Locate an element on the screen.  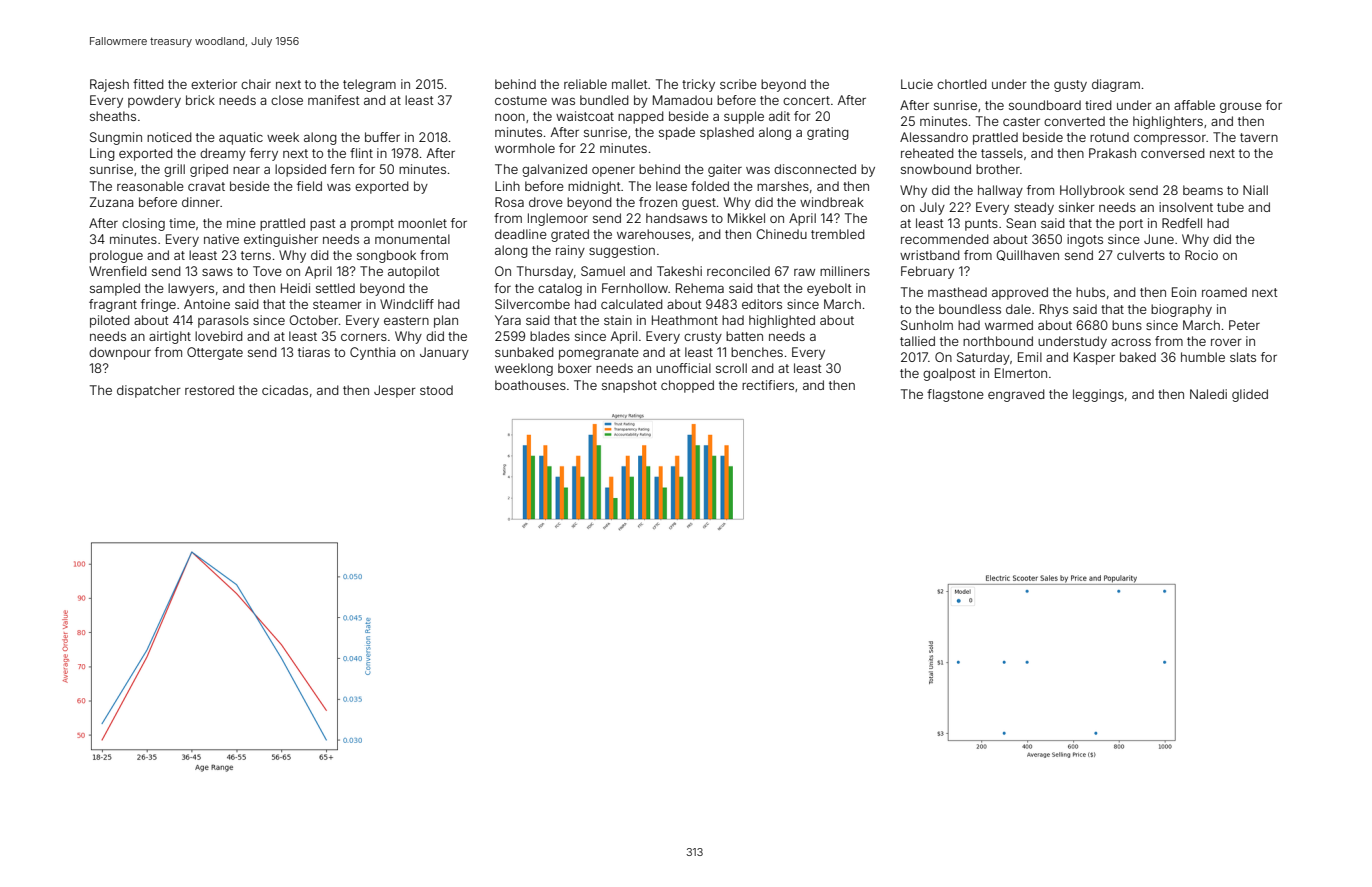
disconnected is located at coordinates (815, 169).
